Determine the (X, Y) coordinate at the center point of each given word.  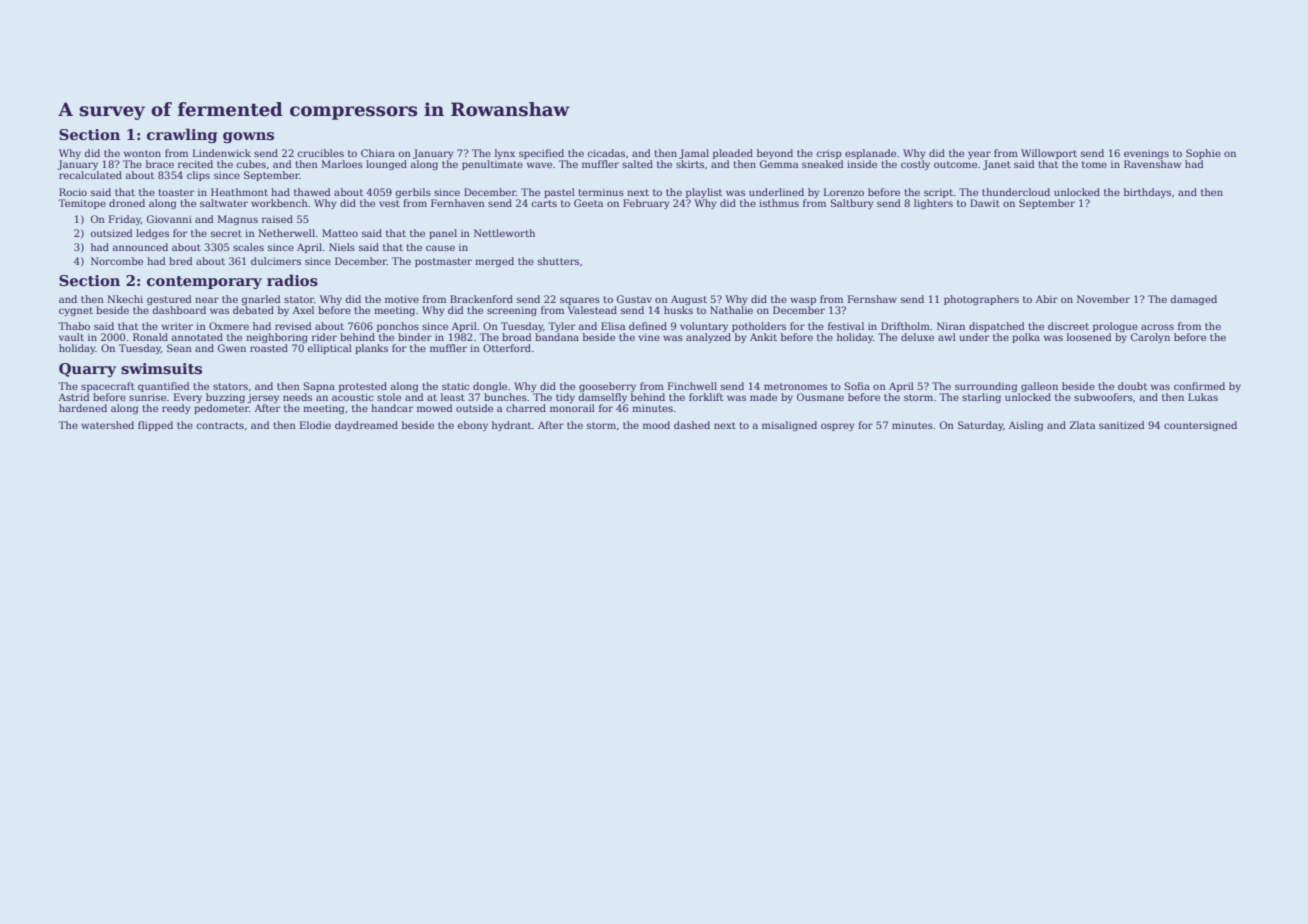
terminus (601, 192)
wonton (142, 153)
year (979, 155)
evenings (1146, 154)
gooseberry (607, 387)
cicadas (606, 153)
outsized (111, 233)
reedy (176, 409)
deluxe (917, 337)
